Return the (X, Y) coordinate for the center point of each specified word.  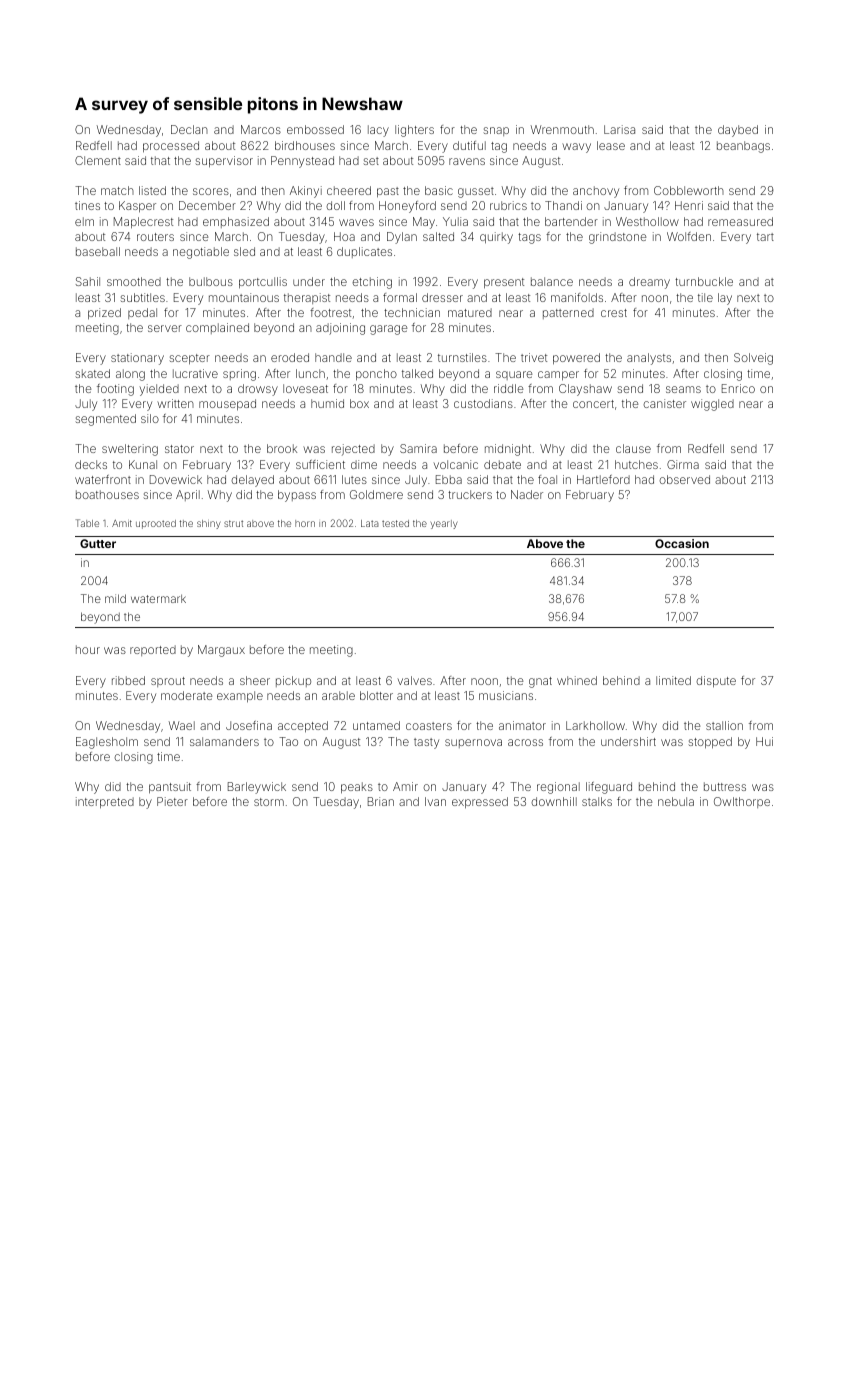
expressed (480, 803)
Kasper (137, 207)
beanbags (743, 147)
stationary (137, 359)
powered (576, 359)
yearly (444, 524)
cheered (349, 190)
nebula (676, 801)
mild (115, 598)
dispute (716, 682)
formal (400, 297)
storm (269, 802)
